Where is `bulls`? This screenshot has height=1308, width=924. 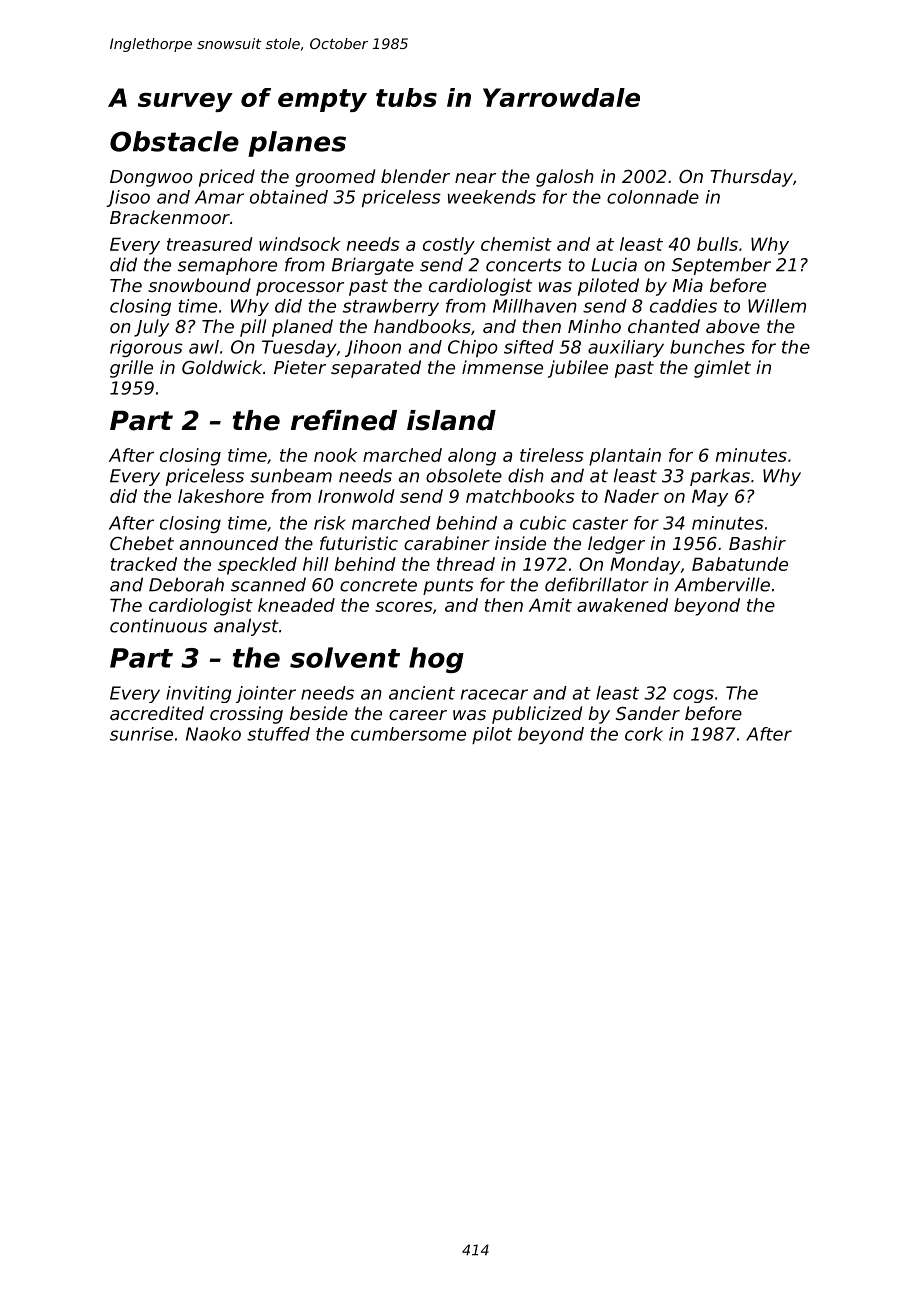
bulls is located at coordinates (717, 244).
